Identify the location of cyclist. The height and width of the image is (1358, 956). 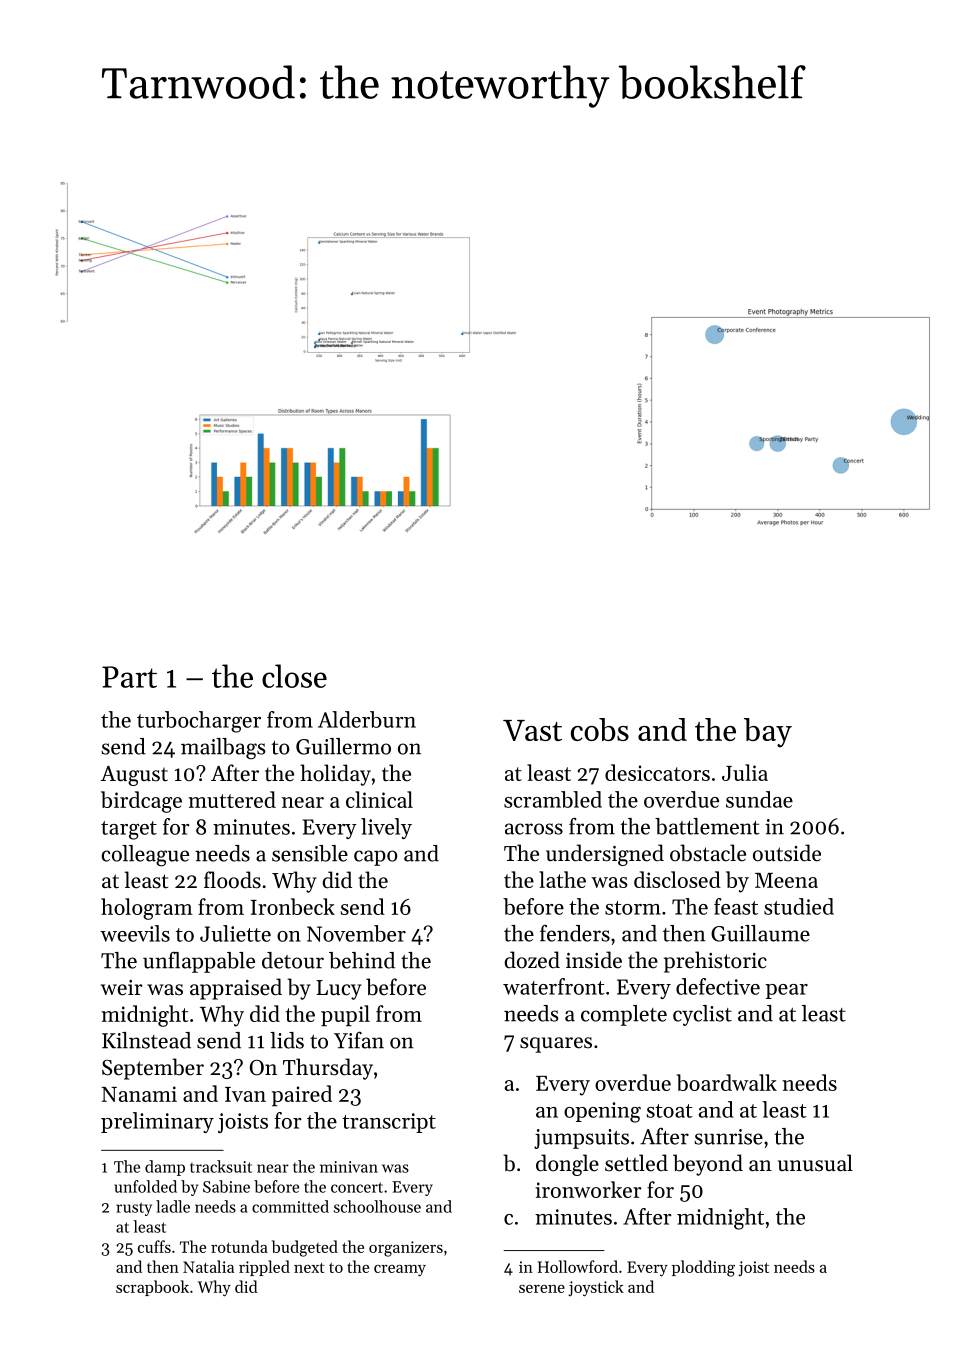
(702, 1015).
